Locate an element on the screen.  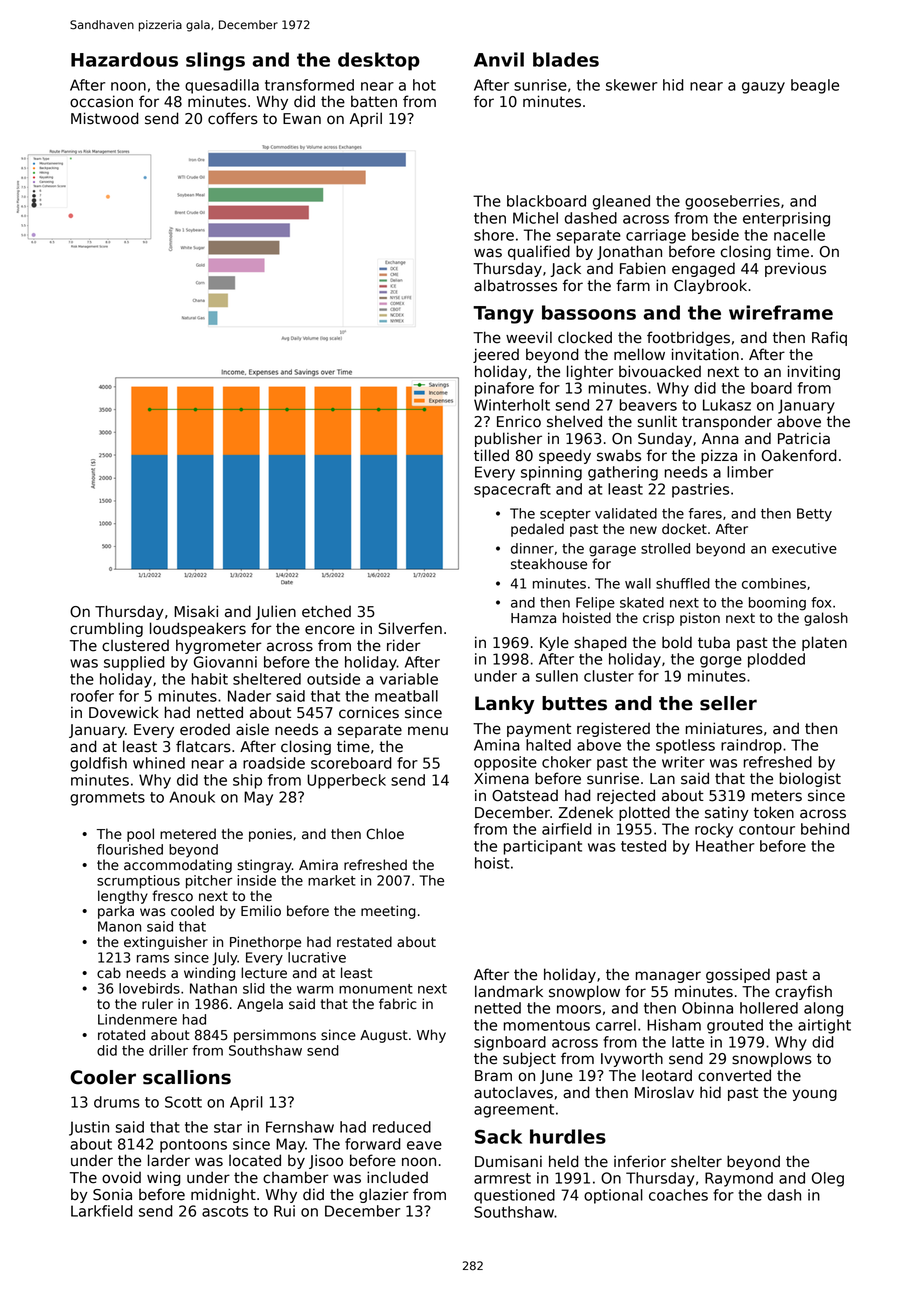
Misaki is located at coordinates (196, 611).
